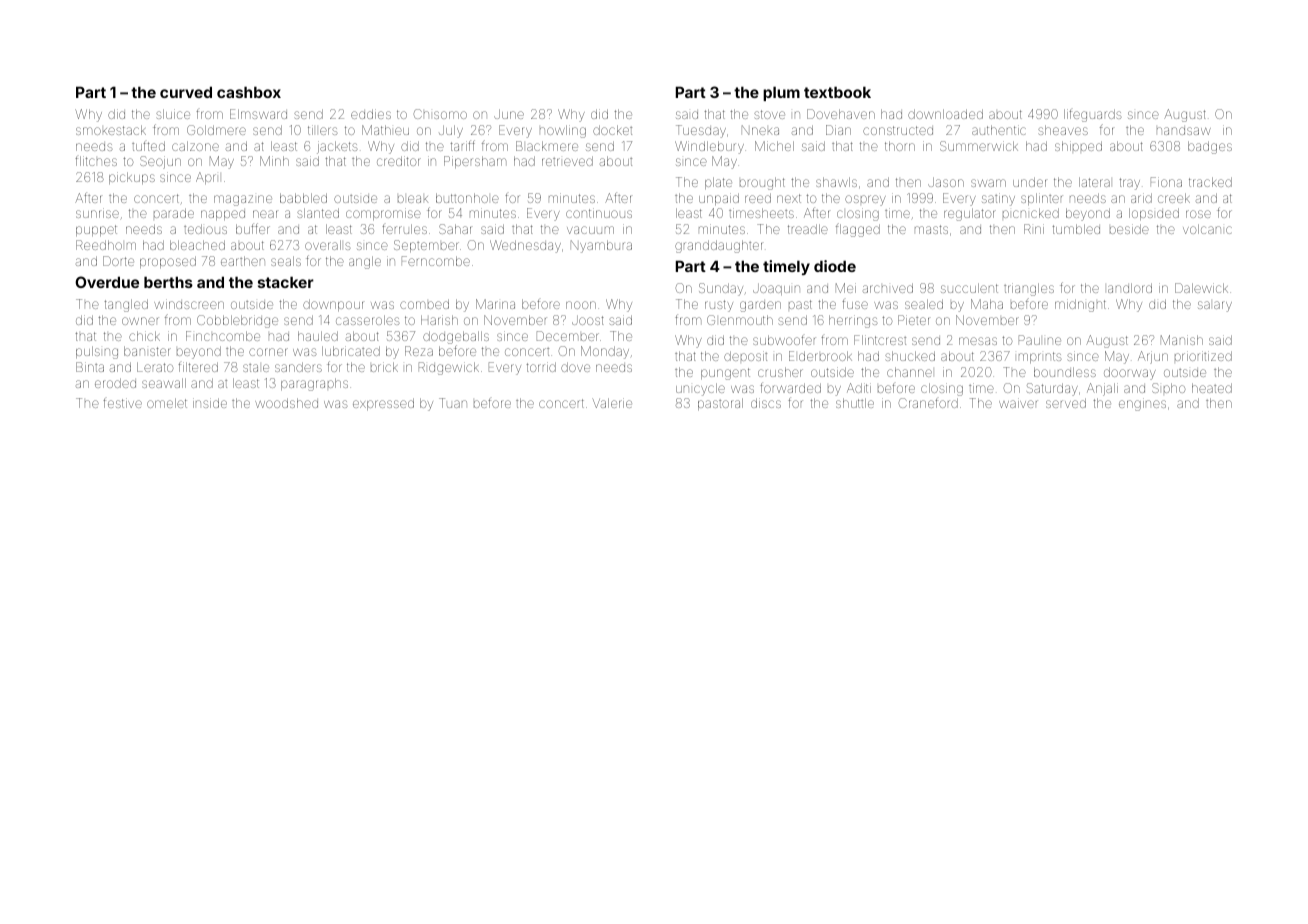  I want to click on chick, so click(144, 336).
